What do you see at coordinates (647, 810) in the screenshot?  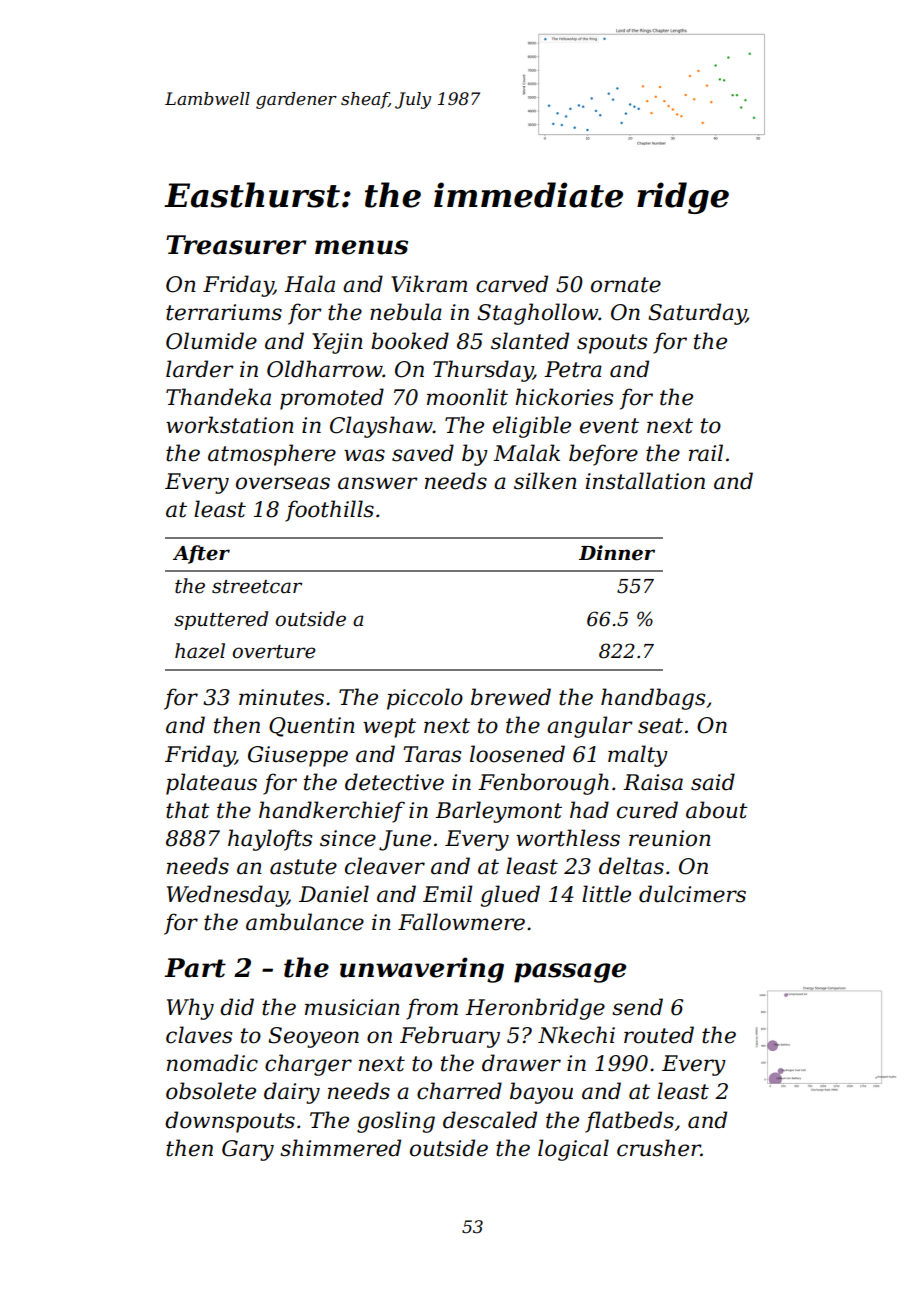 I see `cured` at bounding box center [647, 810].
